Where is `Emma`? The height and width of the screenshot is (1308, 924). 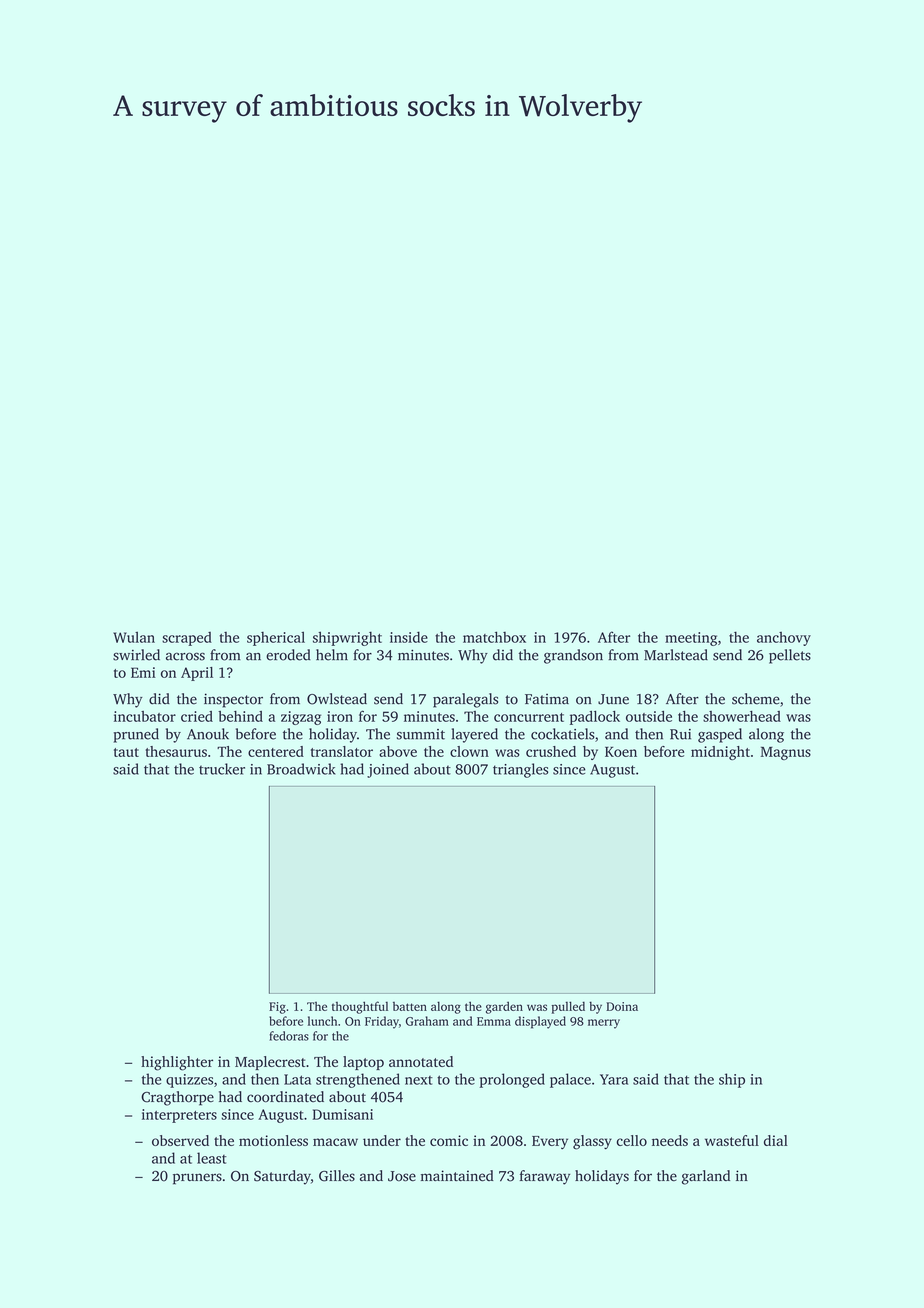
Emma is located at coordinates (494, 1021).
